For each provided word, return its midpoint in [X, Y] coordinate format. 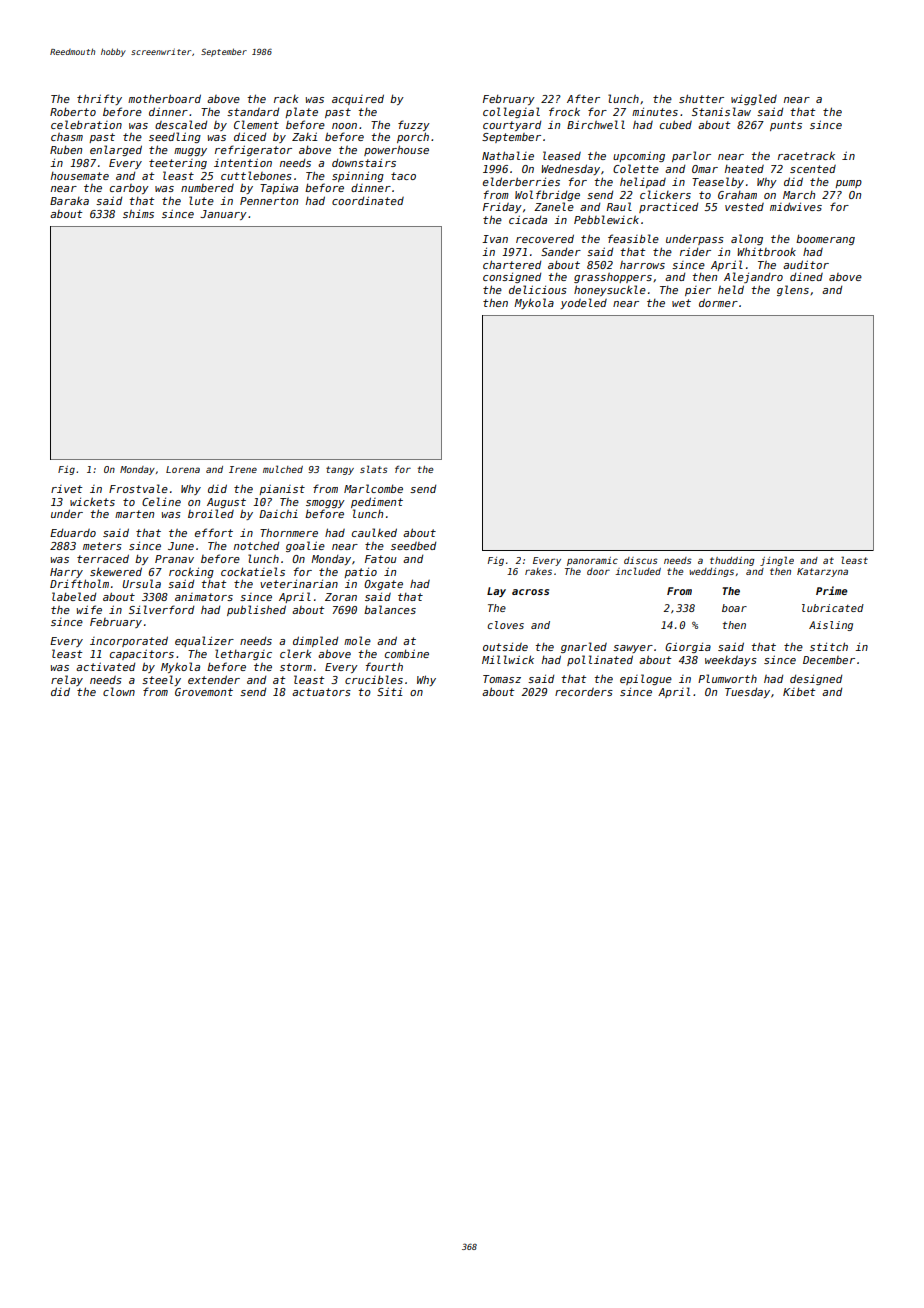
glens [793, 290]
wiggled [754, 99]
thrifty [99, 99]
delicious [538, 289]
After [583, 98]
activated [105, 666]
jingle [777, 561]
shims [138, 213]
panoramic [592, 561]
